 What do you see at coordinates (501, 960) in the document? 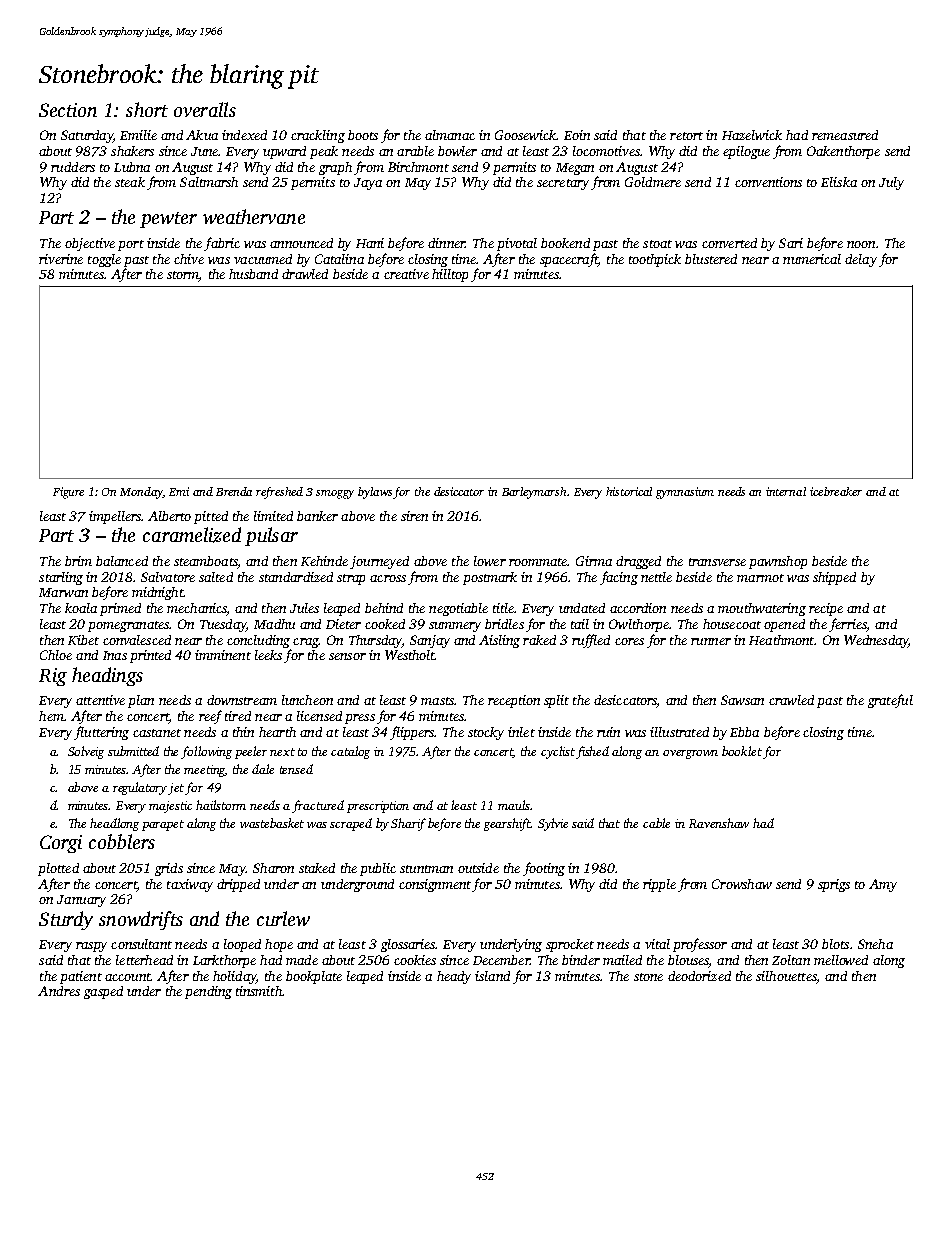
I see `December` at bounding box center [501, 960].
